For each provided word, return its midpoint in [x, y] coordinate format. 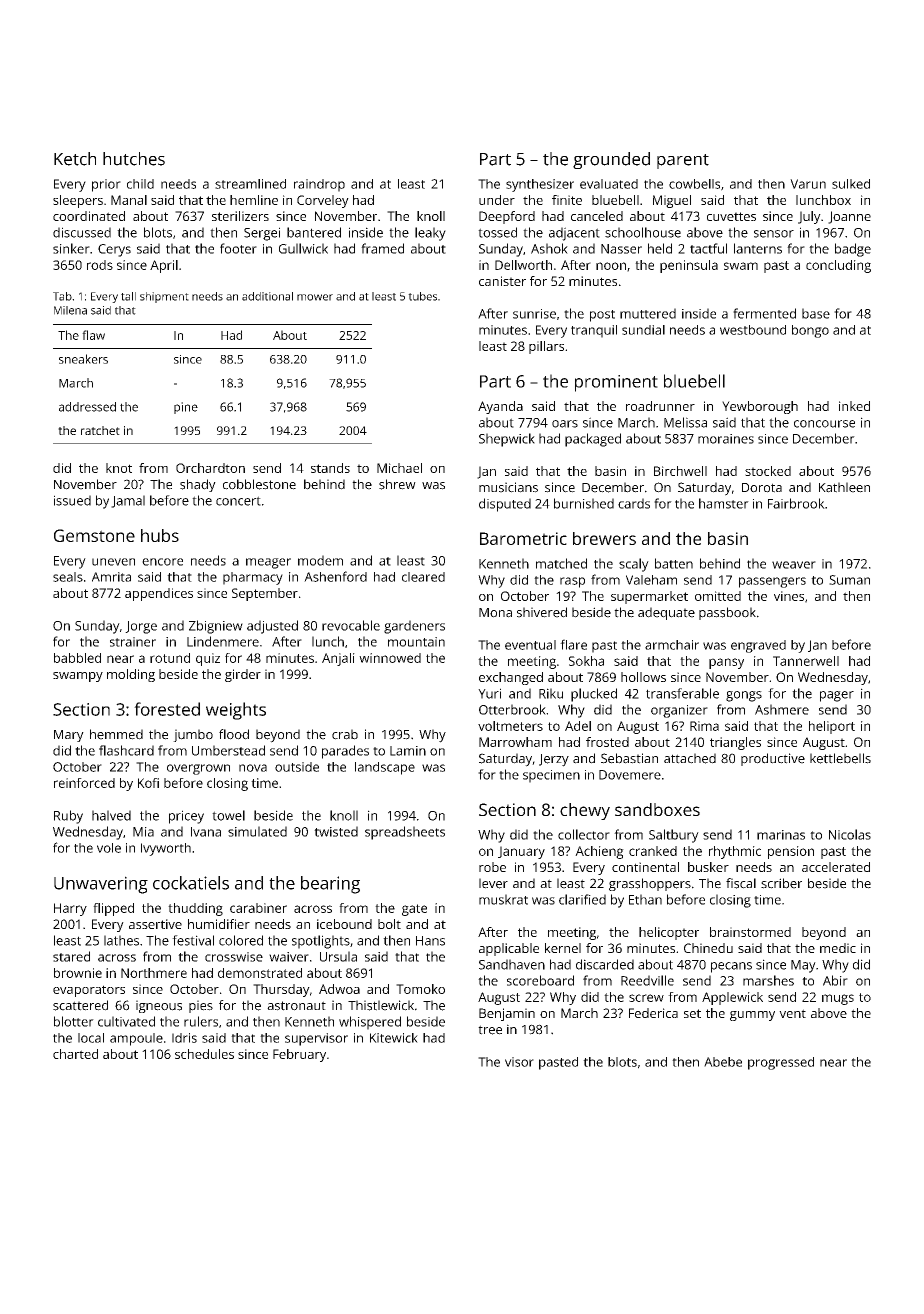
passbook [727, 613]
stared [71, 956]
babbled [77, 658]
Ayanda [500, 407]
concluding [838, 266]
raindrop [319, 185]
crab [345, 734]
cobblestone [259, 484]
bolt [389, 924]
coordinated [89, 216]
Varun [808, 184]
